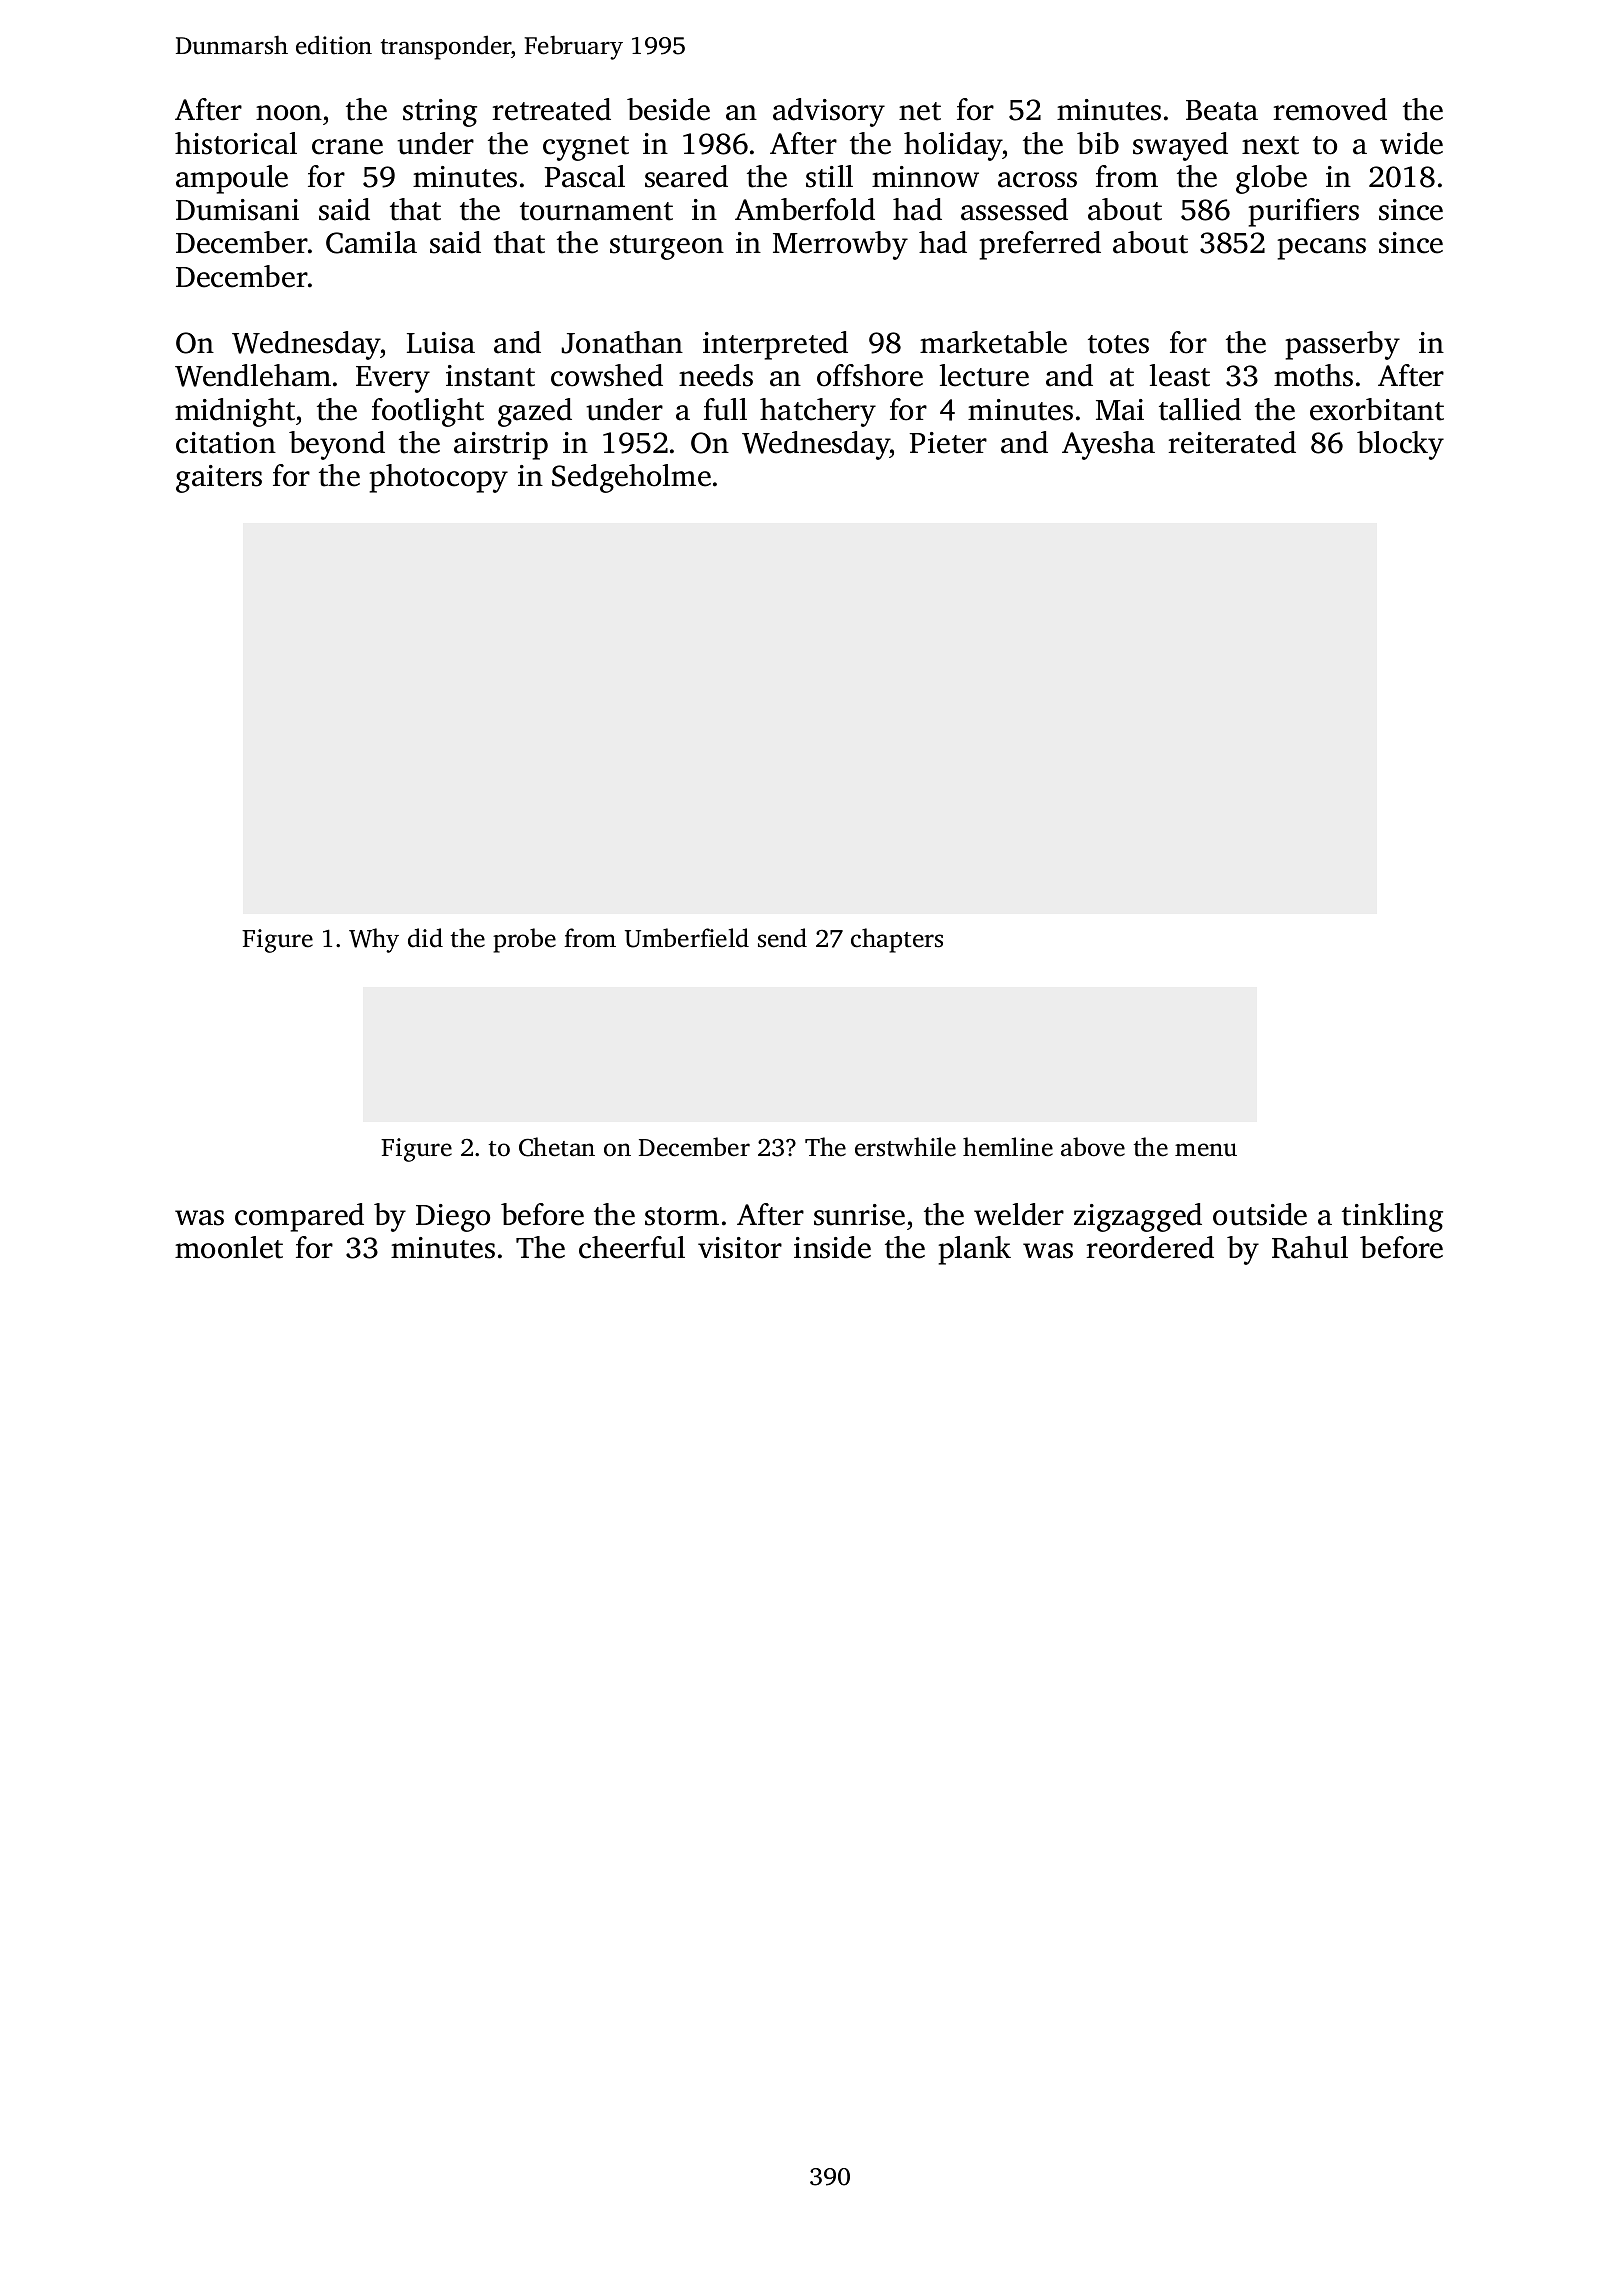 The image size is (1620, 2292). What do you see at coordinates (1150, 1247) in the screenshot?
I see `reordered` at bounding box center [1150, 1247].
